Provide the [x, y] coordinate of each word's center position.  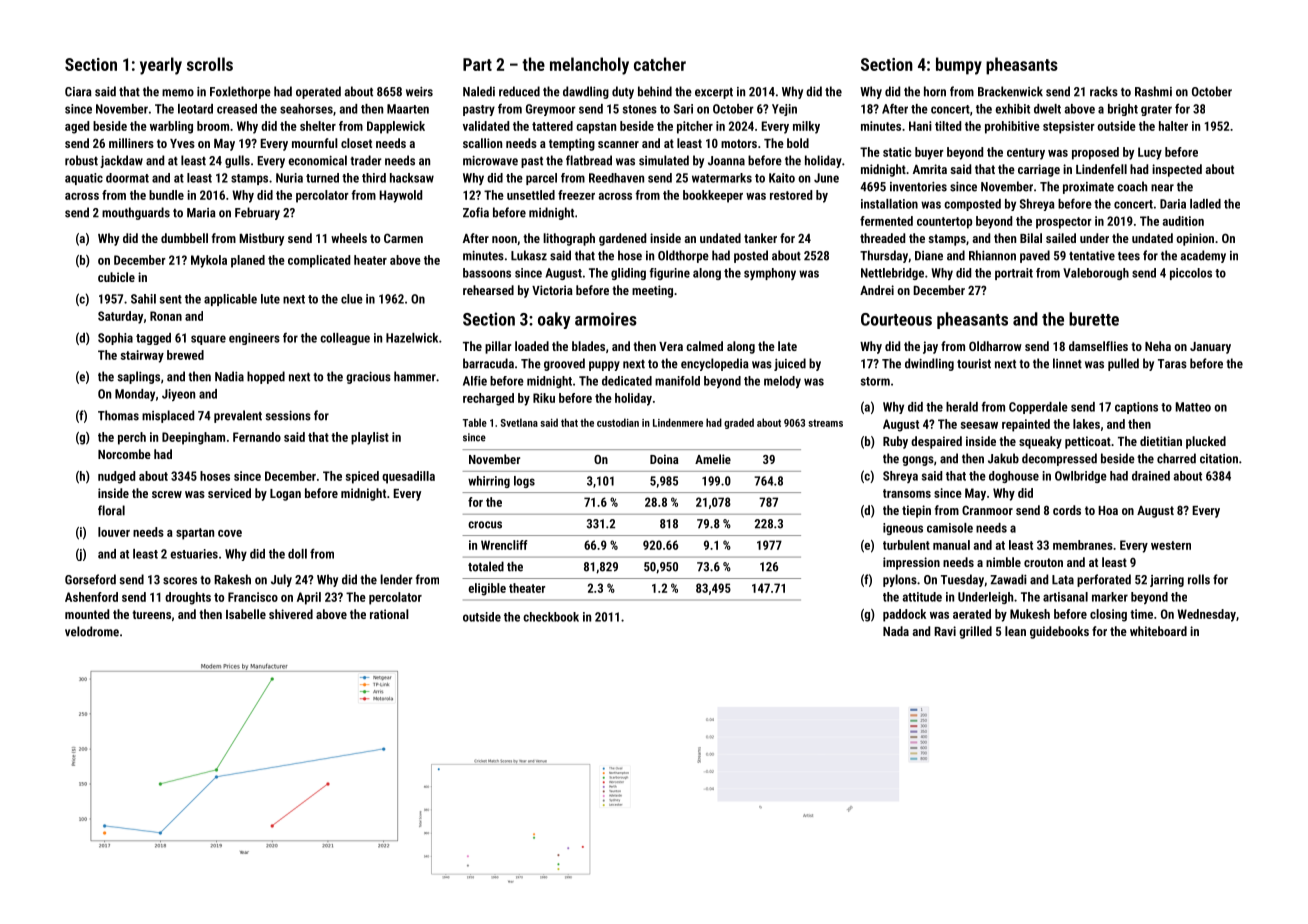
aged [77, 127]
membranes [1083, 545]
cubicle [116, 277]
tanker [760, 238]
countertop [944, 223]
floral [111, 510]
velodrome [92, 631]
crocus [485, 525]
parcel [541, 179]
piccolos [1191, 274]
